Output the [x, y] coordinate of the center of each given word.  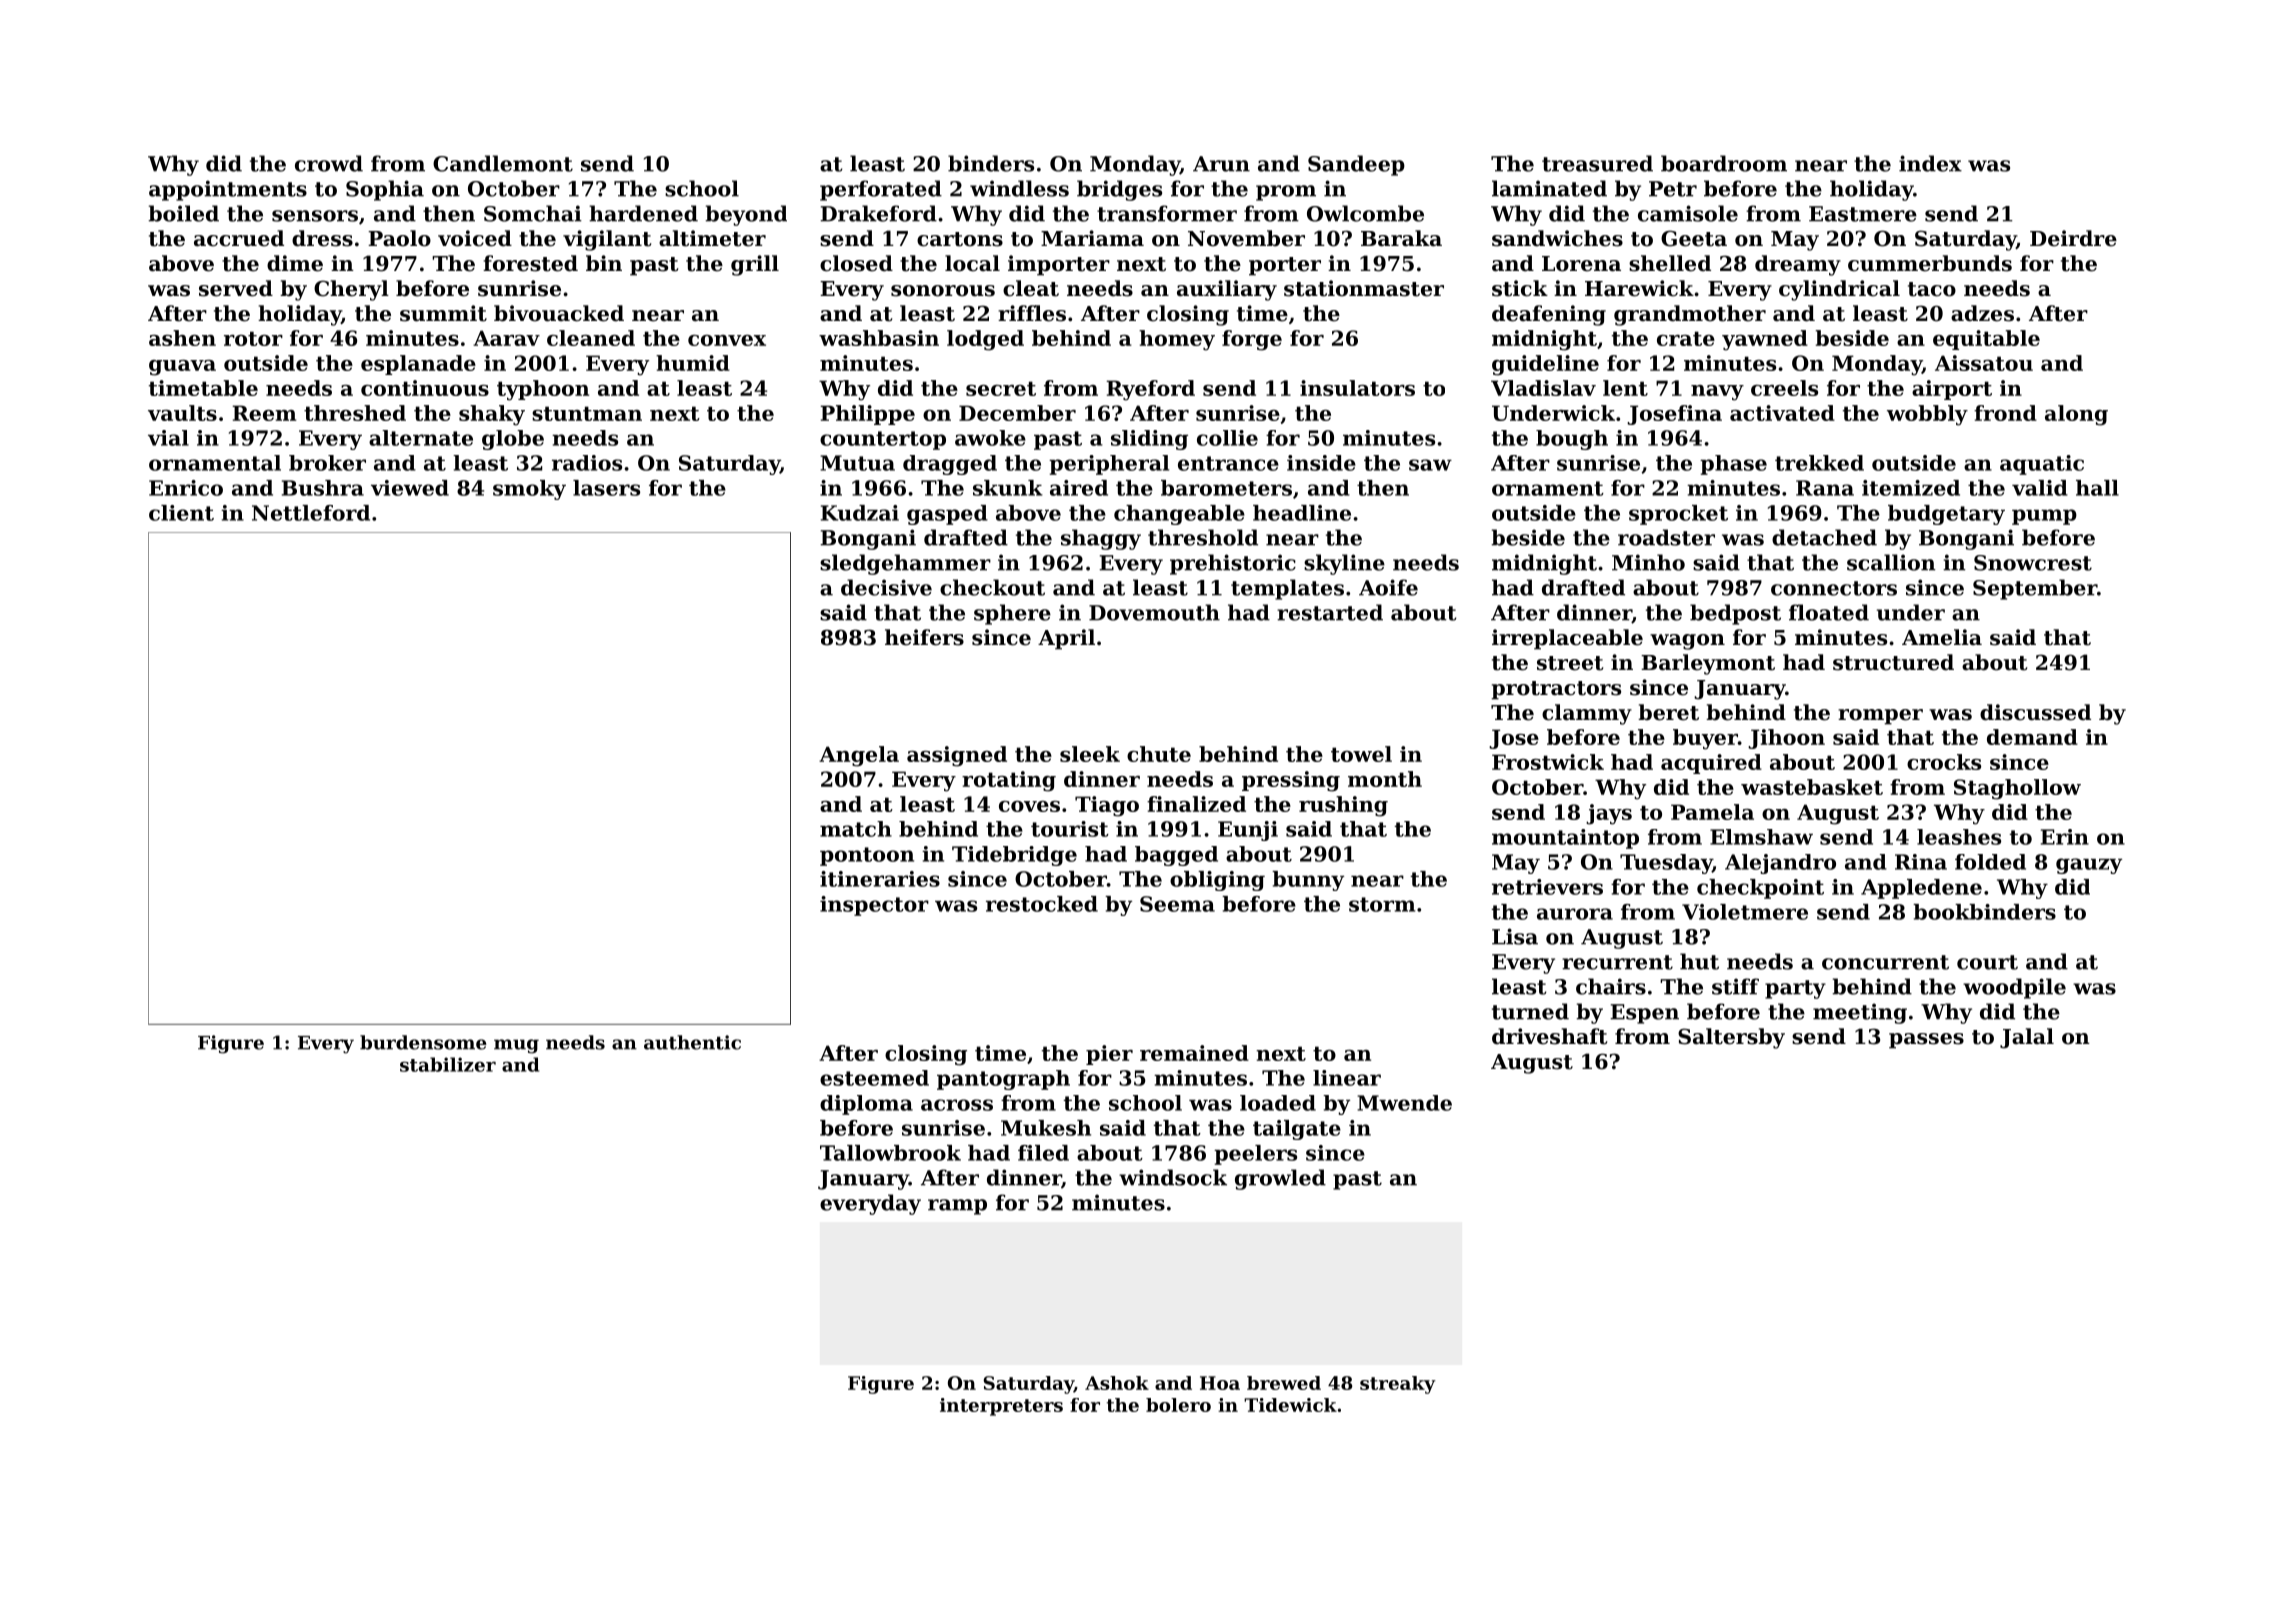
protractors [1556, 690]
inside [1321, 463]
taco [1932, 289]
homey [1177, 340]
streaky [1398, 1385]
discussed [2035, 712]
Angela [859, 756]
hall [2097, 488]
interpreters [1001, 1407]
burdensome [423, 1042]
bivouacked [559, 313]
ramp [957, 1207]
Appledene [1921, 889]
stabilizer [448, 1064]
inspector [874, 906]
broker [327, 463]
